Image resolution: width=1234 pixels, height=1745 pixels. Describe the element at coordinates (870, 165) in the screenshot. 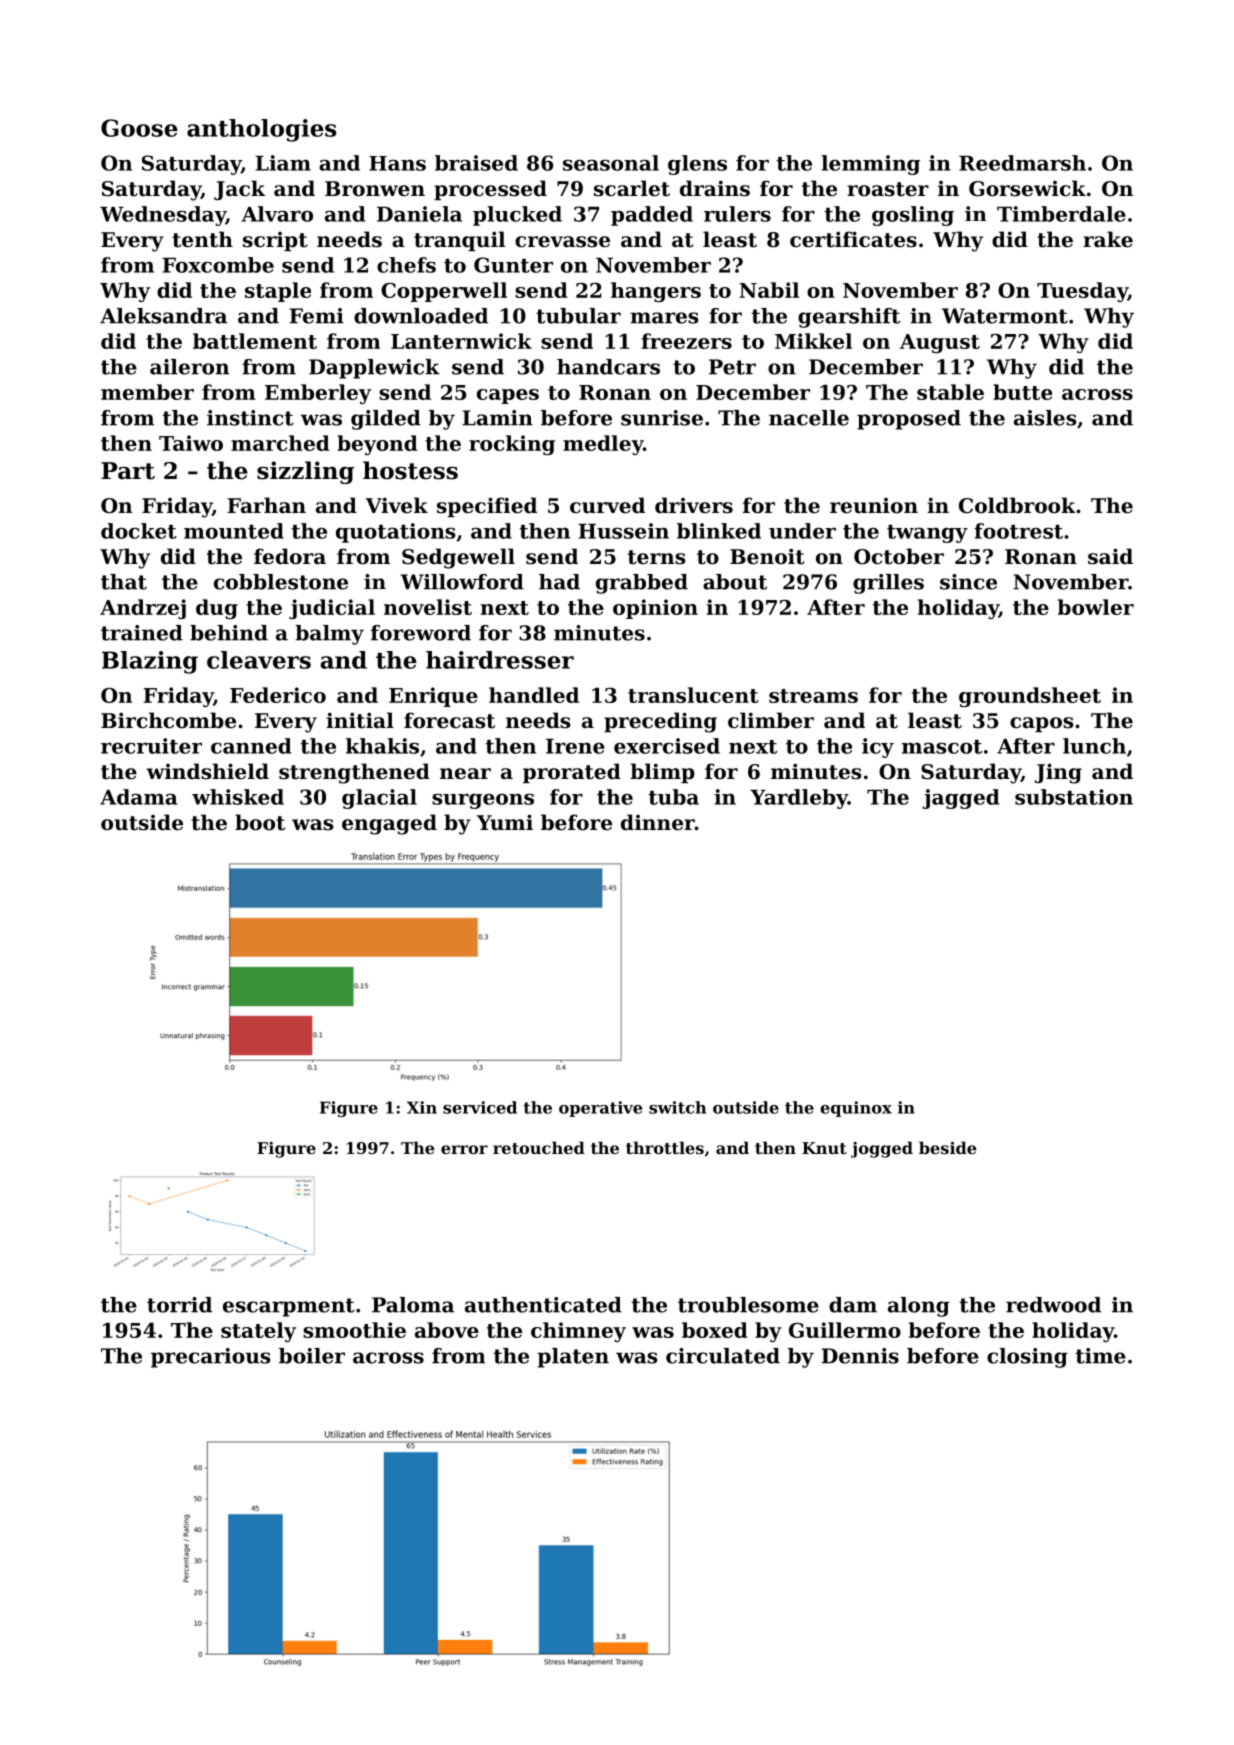

I see `lemming` at that location.
